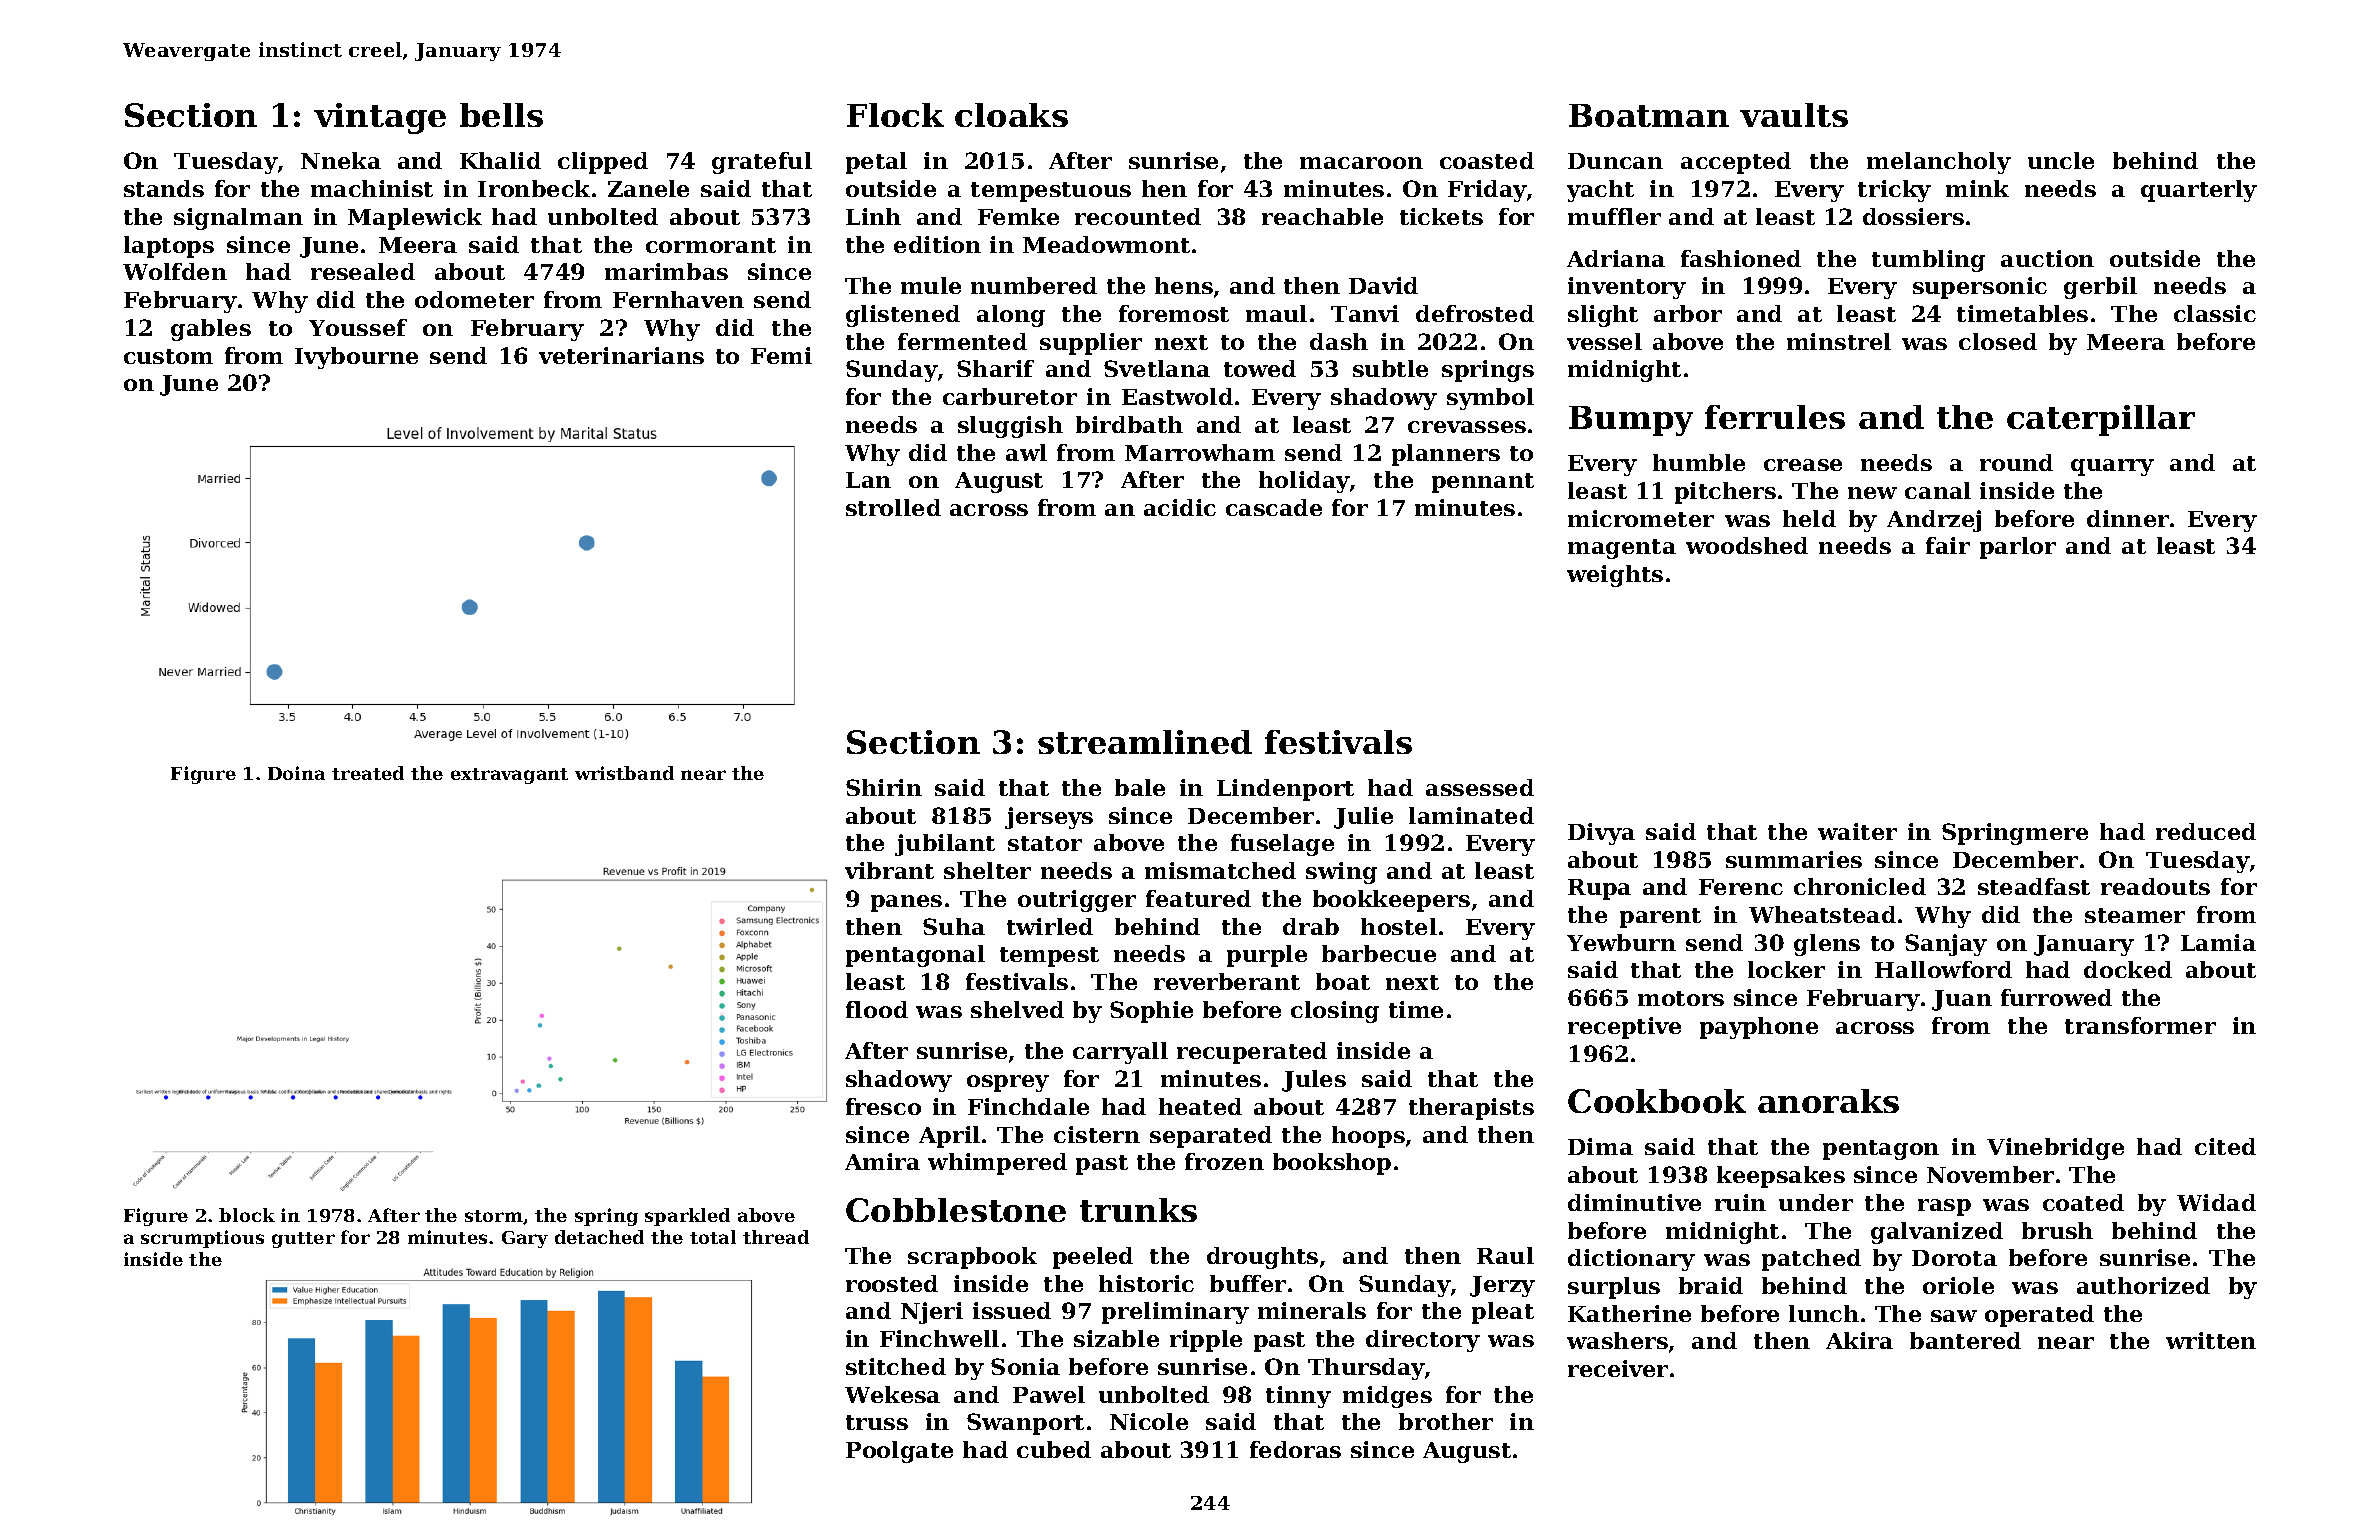  Describe the element at coordinates (972, 1258) in the image. I see `scrapbook` at that location.
